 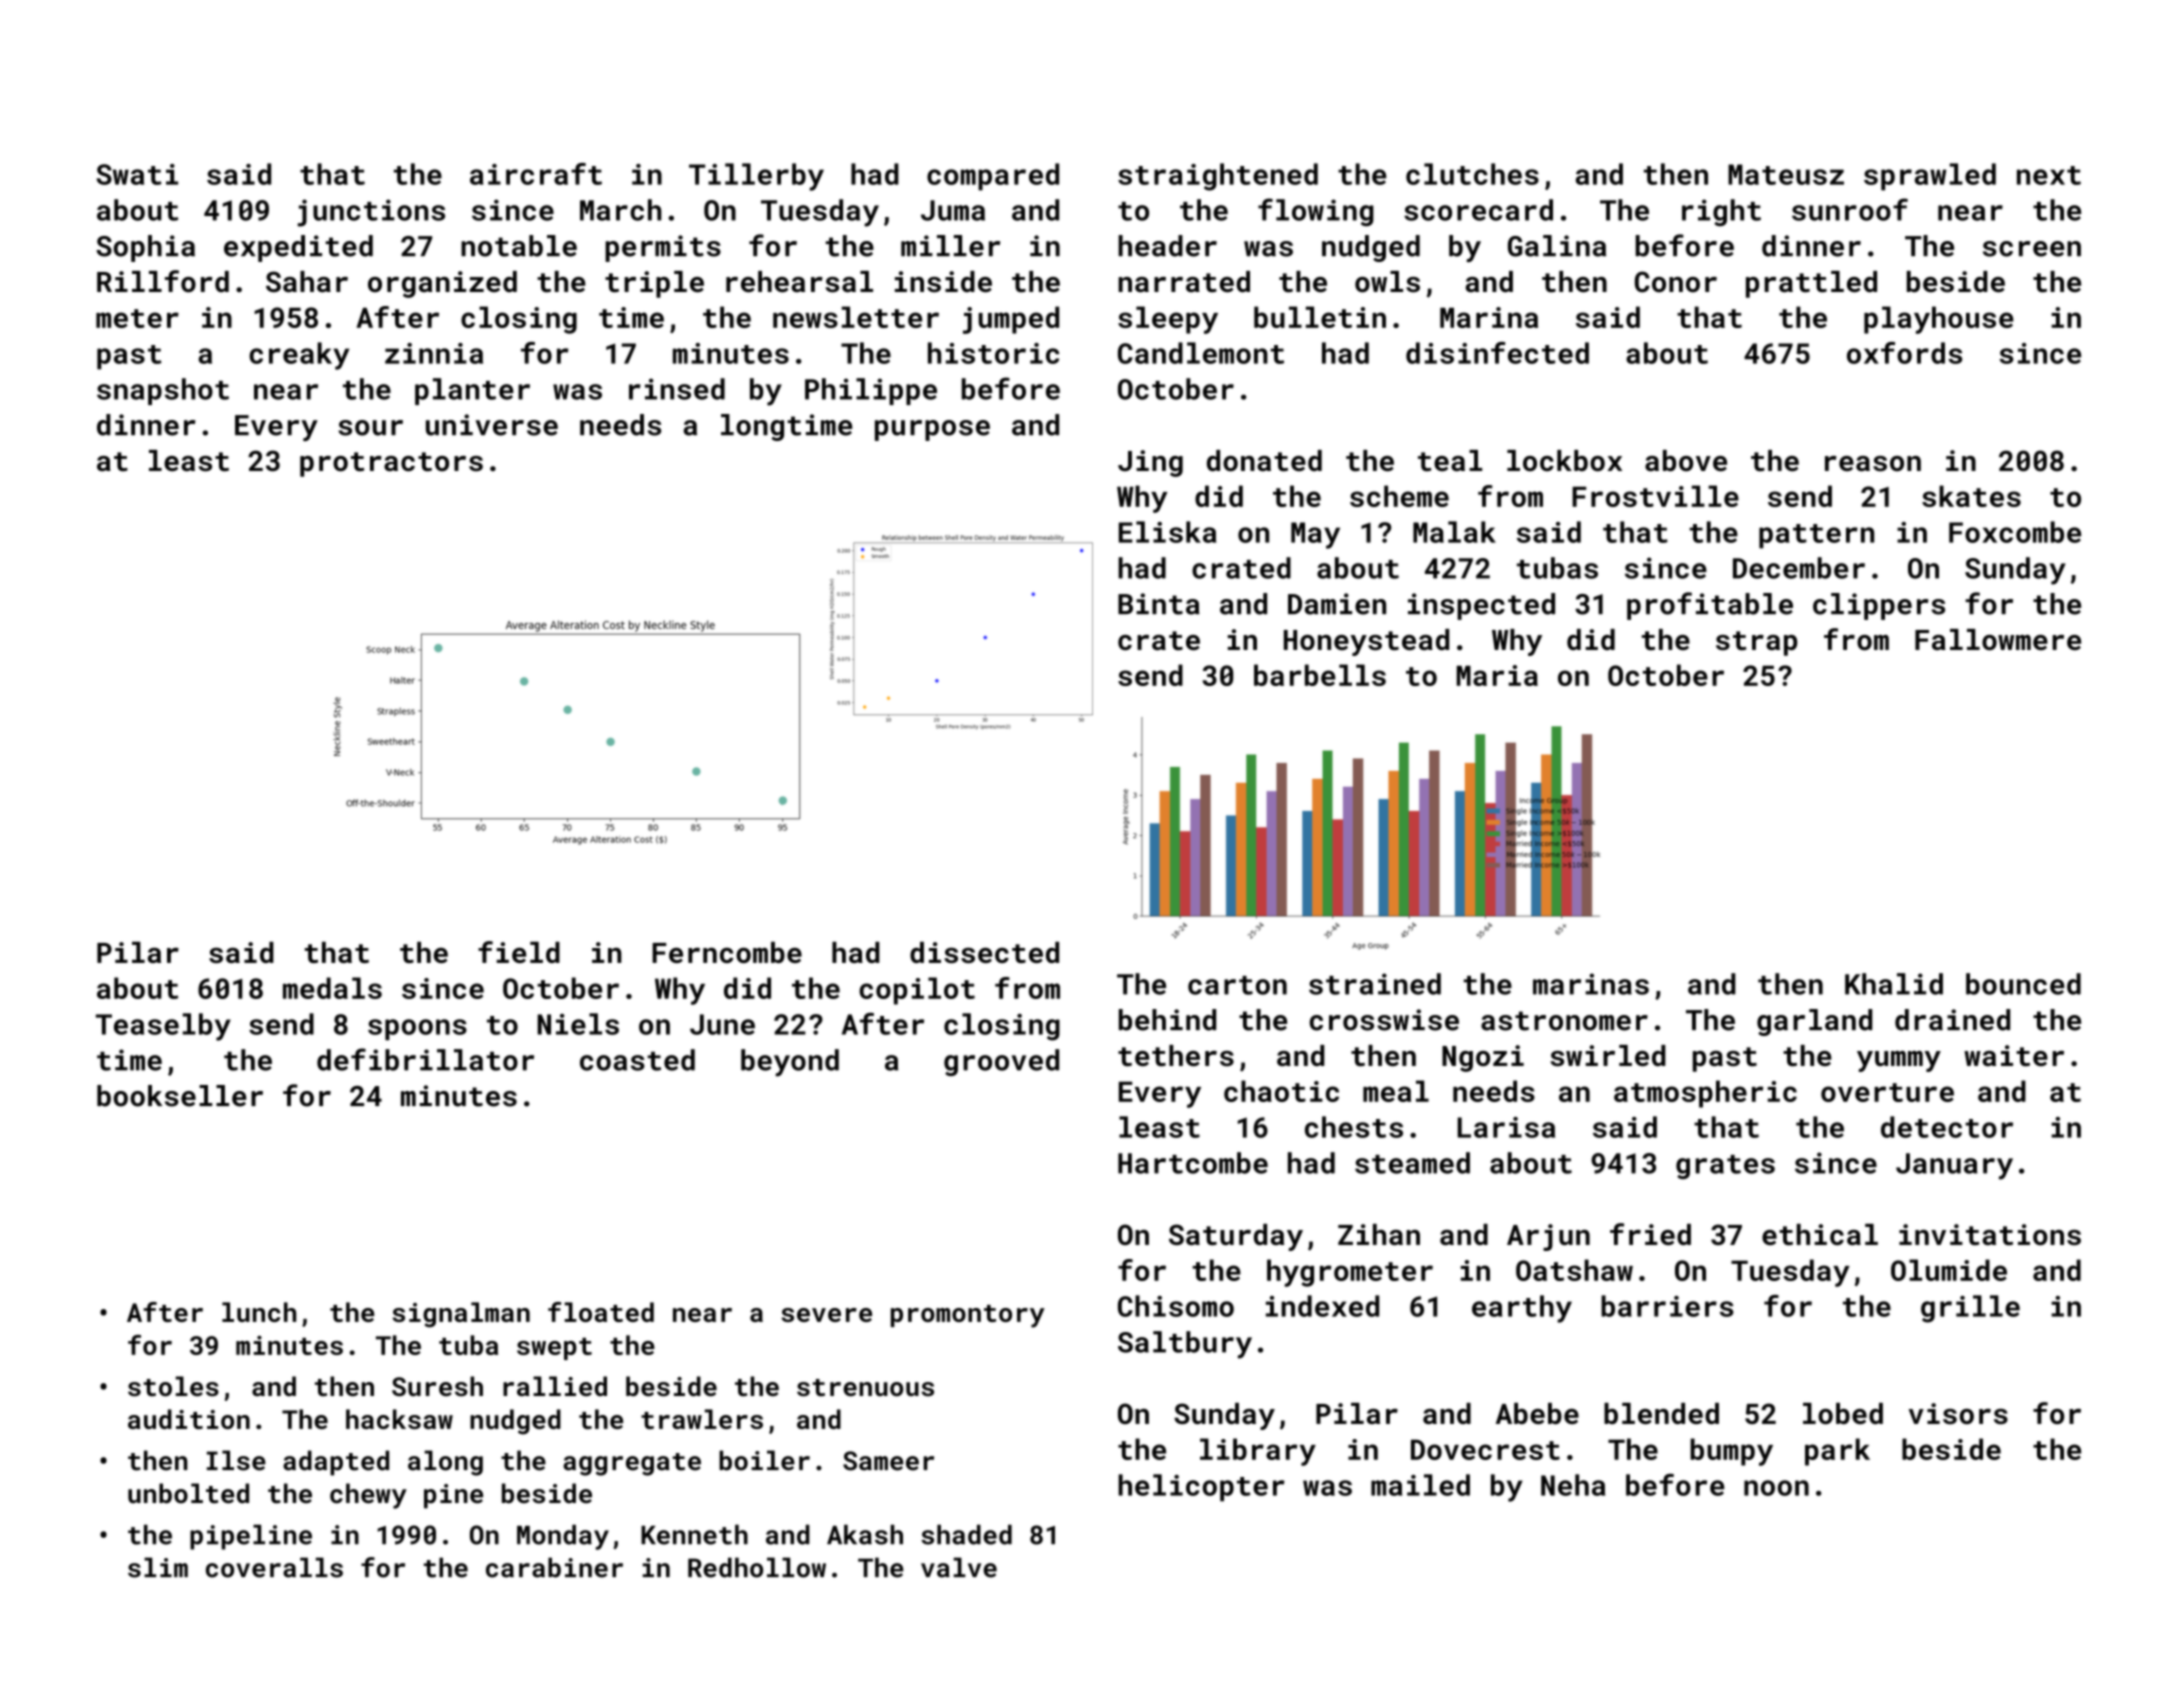 I want to click on valve, so click(x=959, y=1567).
